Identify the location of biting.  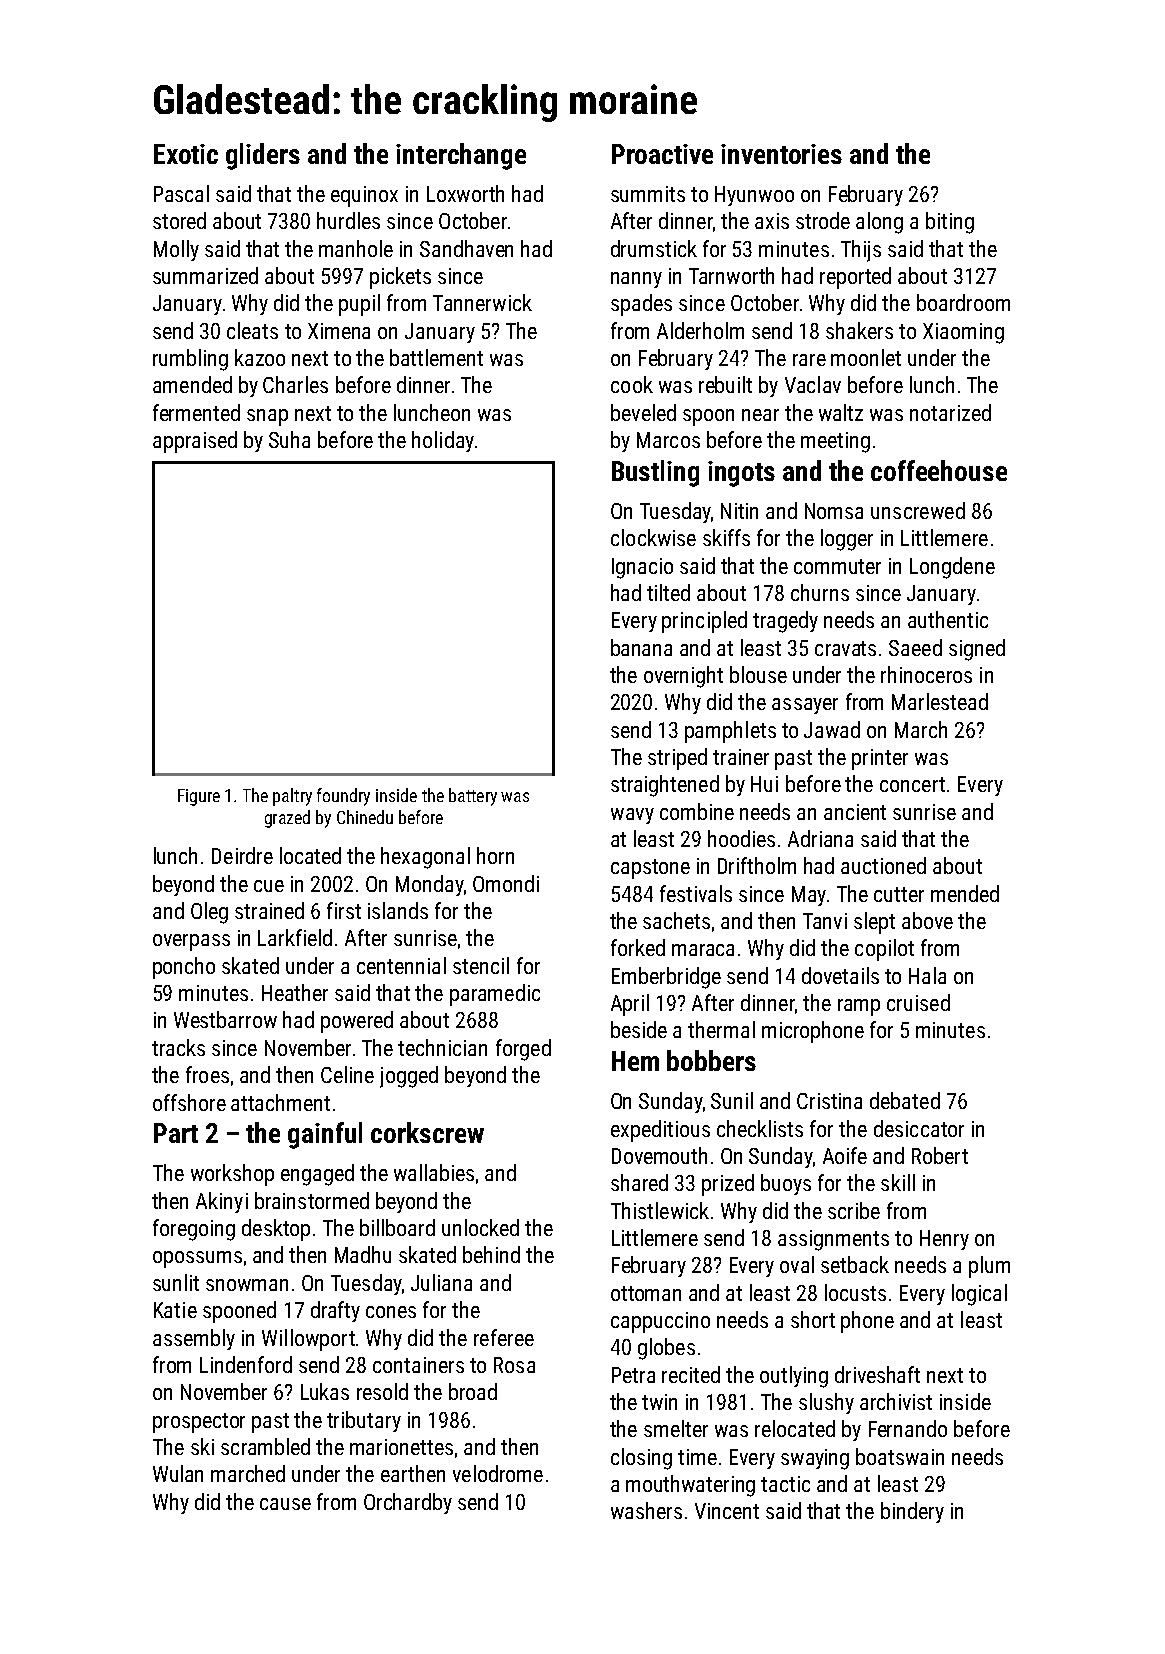
(950, 223).
